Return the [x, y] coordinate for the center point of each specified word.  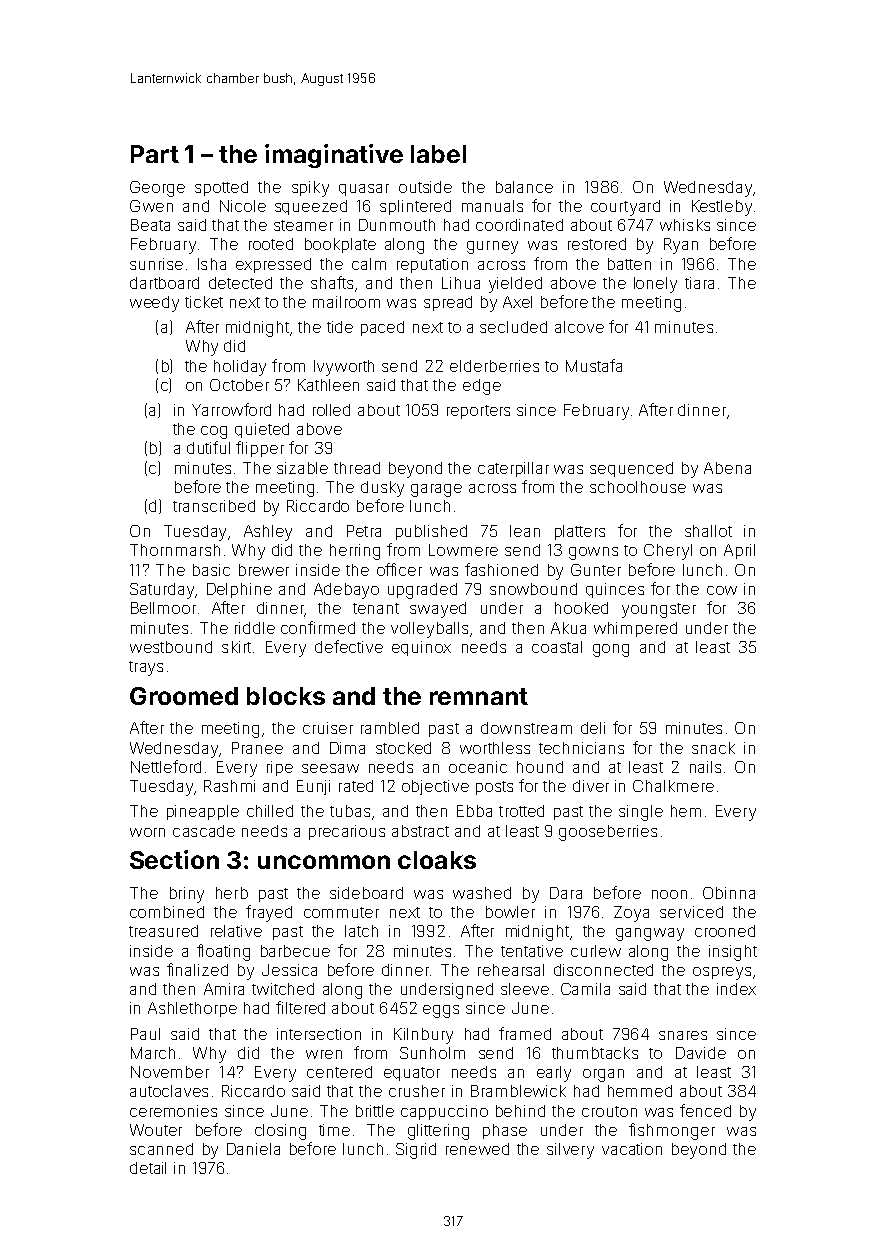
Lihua [461, 283]
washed [482, 893]
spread [448, 303]
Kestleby [722, 208]
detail [148, 1168]
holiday [240, 368]
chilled [270, 811]
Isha [212, 264]
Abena [727, 468]
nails [705, 767]
